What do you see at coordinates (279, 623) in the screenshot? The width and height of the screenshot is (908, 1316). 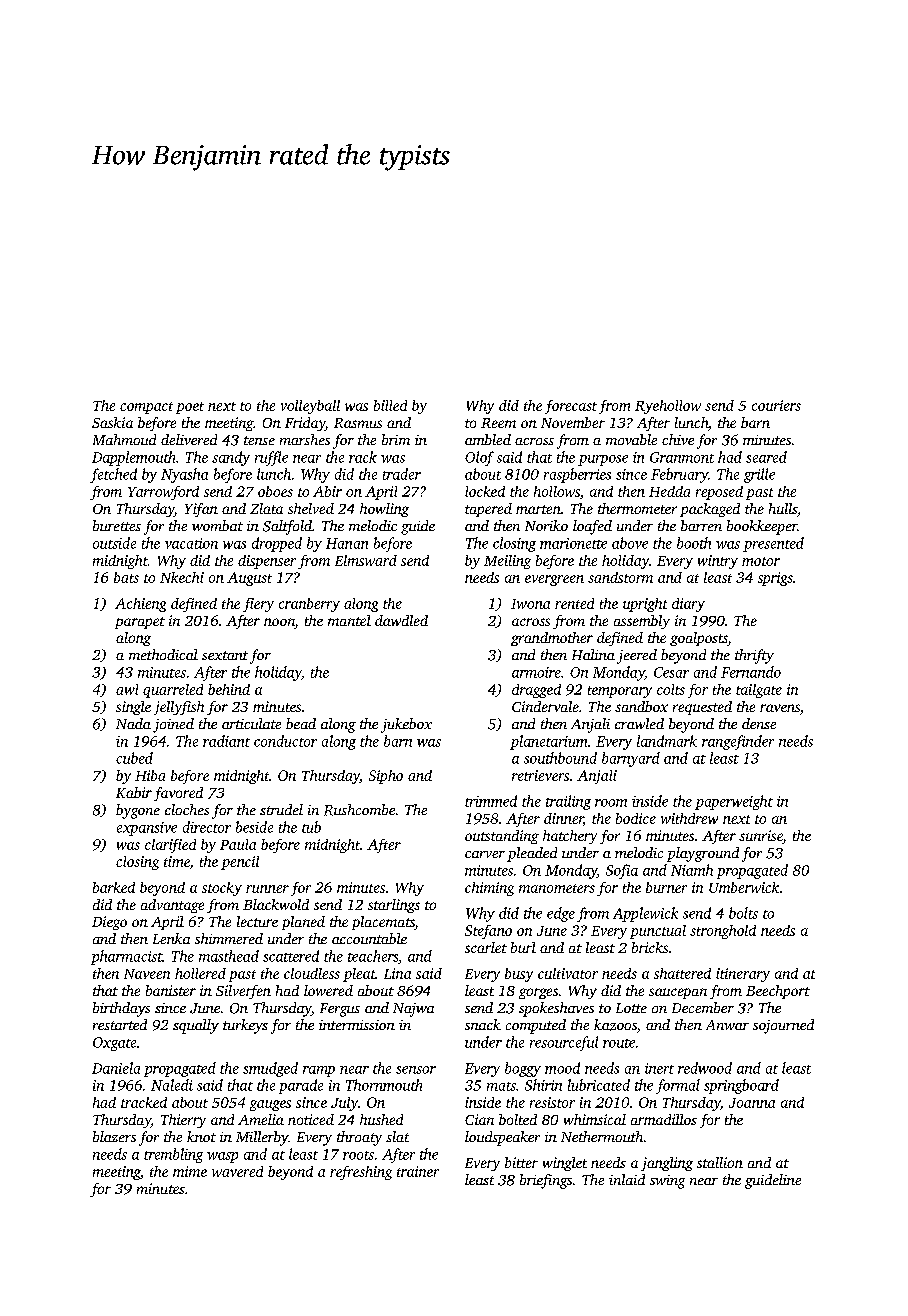 I see `noon` at bounding box center [279, 623].
